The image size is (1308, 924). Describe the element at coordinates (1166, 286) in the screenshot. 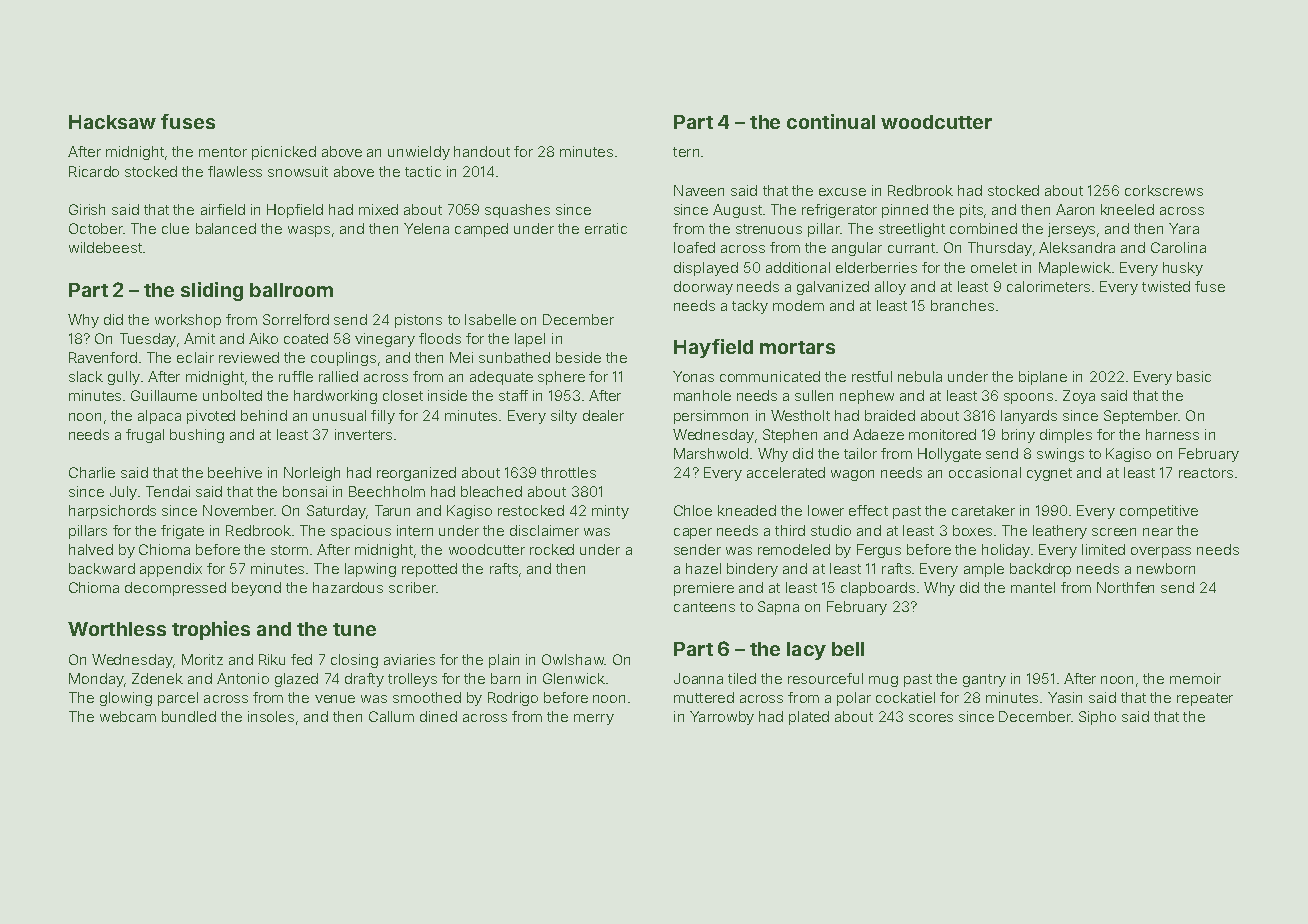

I see `twisted` at that location.
